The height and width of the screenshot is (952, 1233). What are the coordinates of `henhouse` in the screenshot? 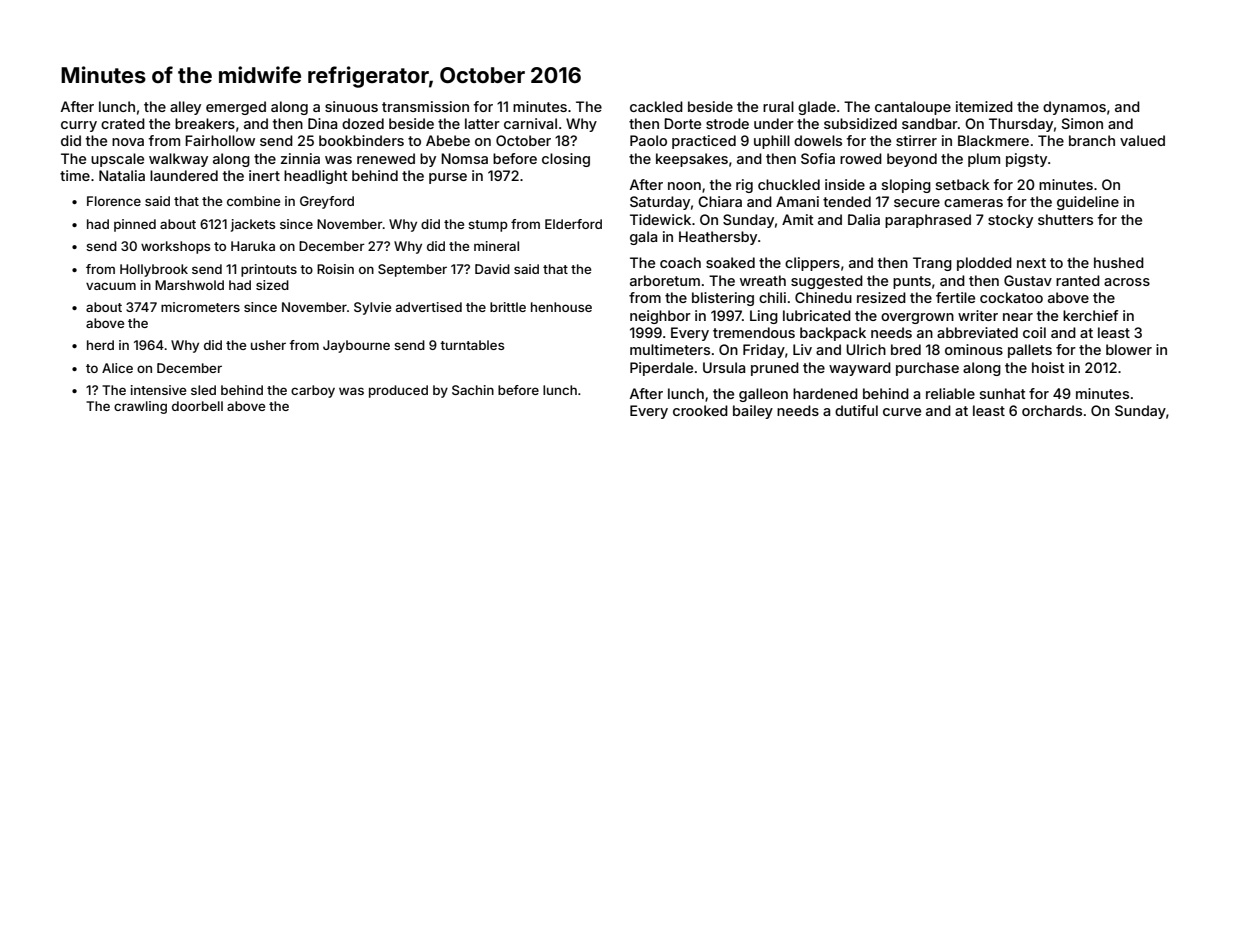 It's located at (561, 307).
